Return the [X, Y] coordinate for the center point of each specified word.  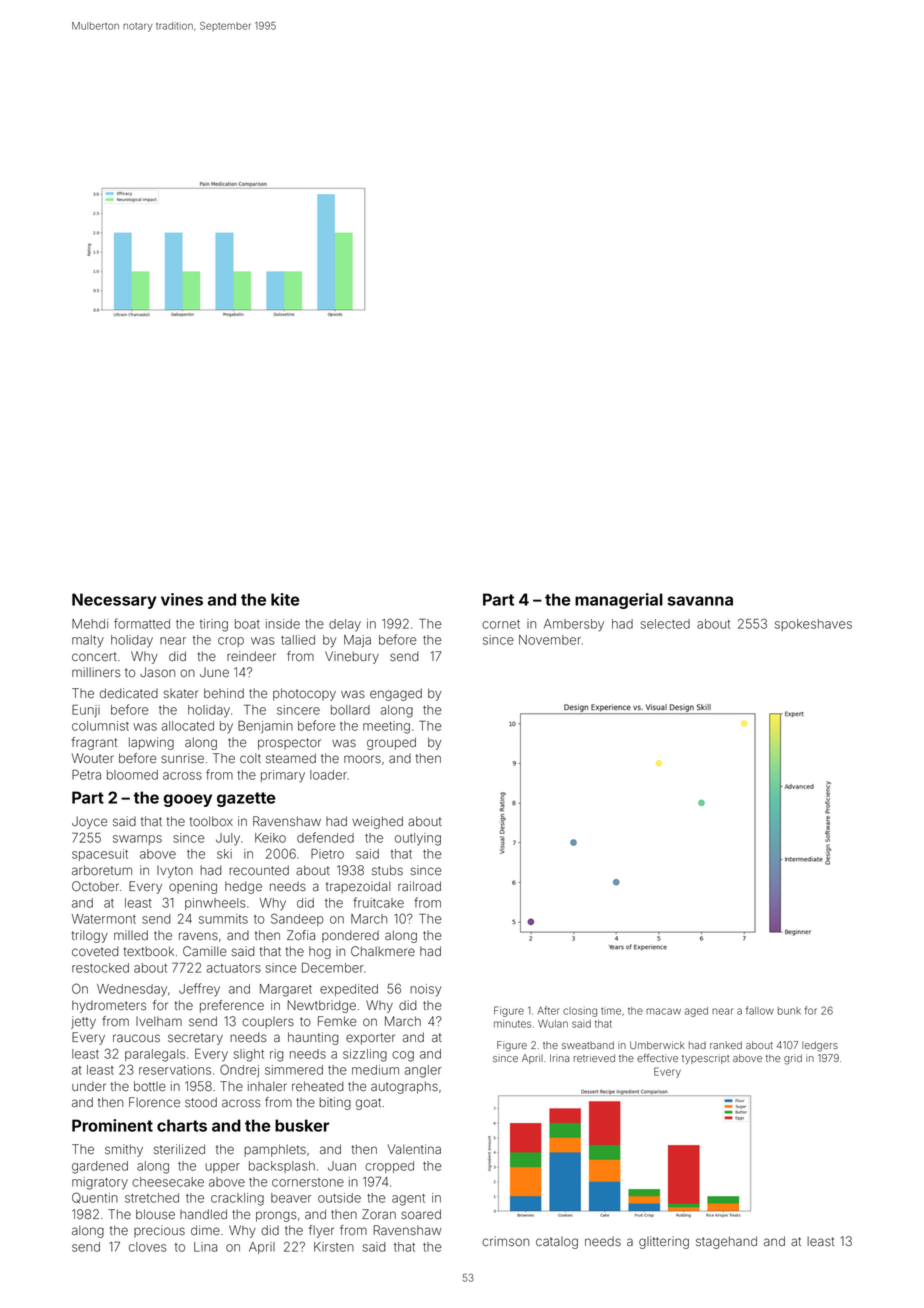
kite [285, 599]
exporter [370, 1039]
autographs [404, 1087]
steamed [291, 758]
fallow [760, 1010]
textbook [149, 951]
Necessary [114, 601]
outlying [418, 839]
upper [222, 1168]
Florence [154, 1102]
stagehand [726, 1242]
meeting [386, 727]
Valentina [414, 1149]
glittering [664, 1242]
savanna [700, 601]
